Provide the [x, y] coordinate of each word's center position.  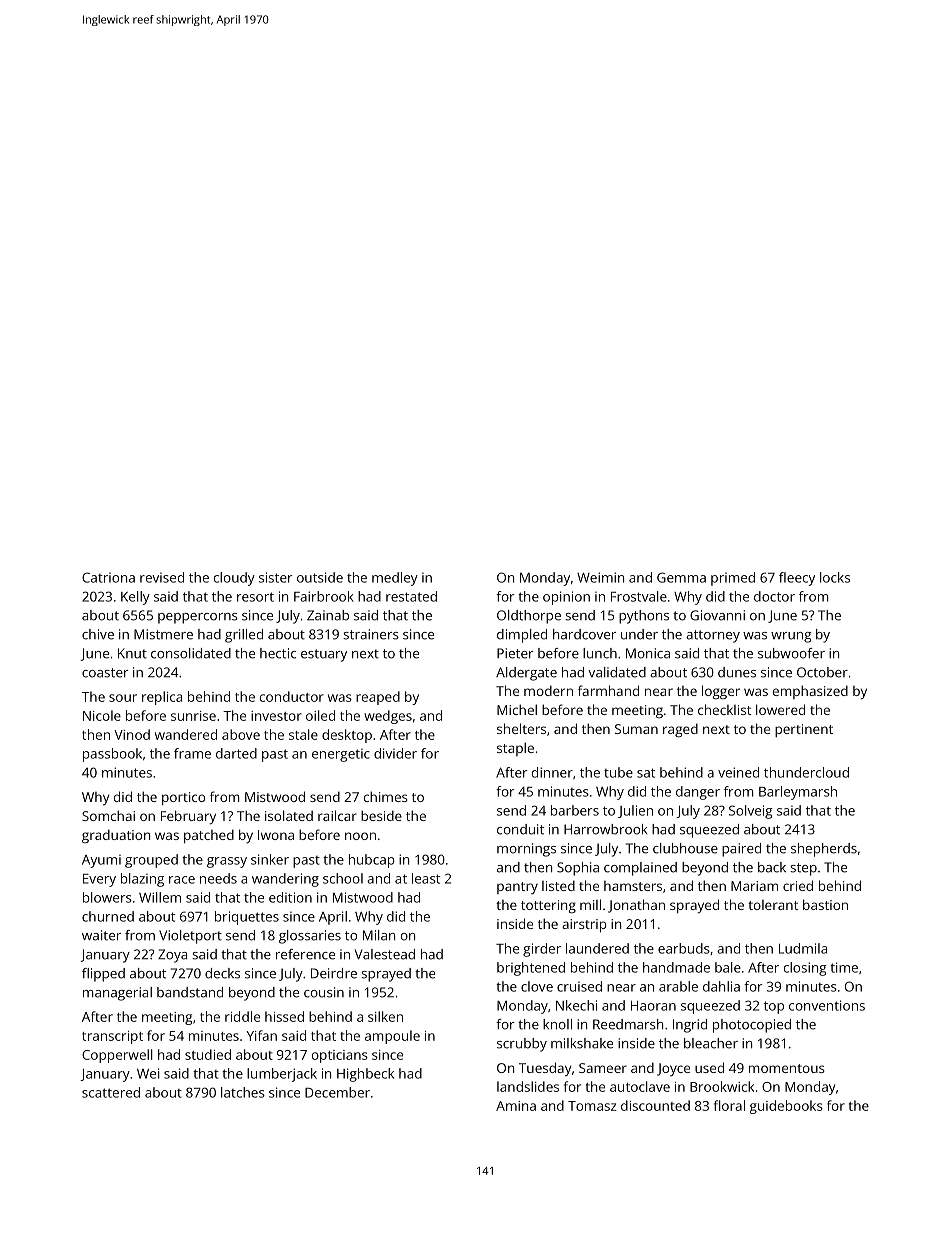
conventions [827, 1005]
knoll [557, 1024]
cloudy [234, 579]
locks [835, 577]
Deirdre [334, 973]
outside [320, 577]
